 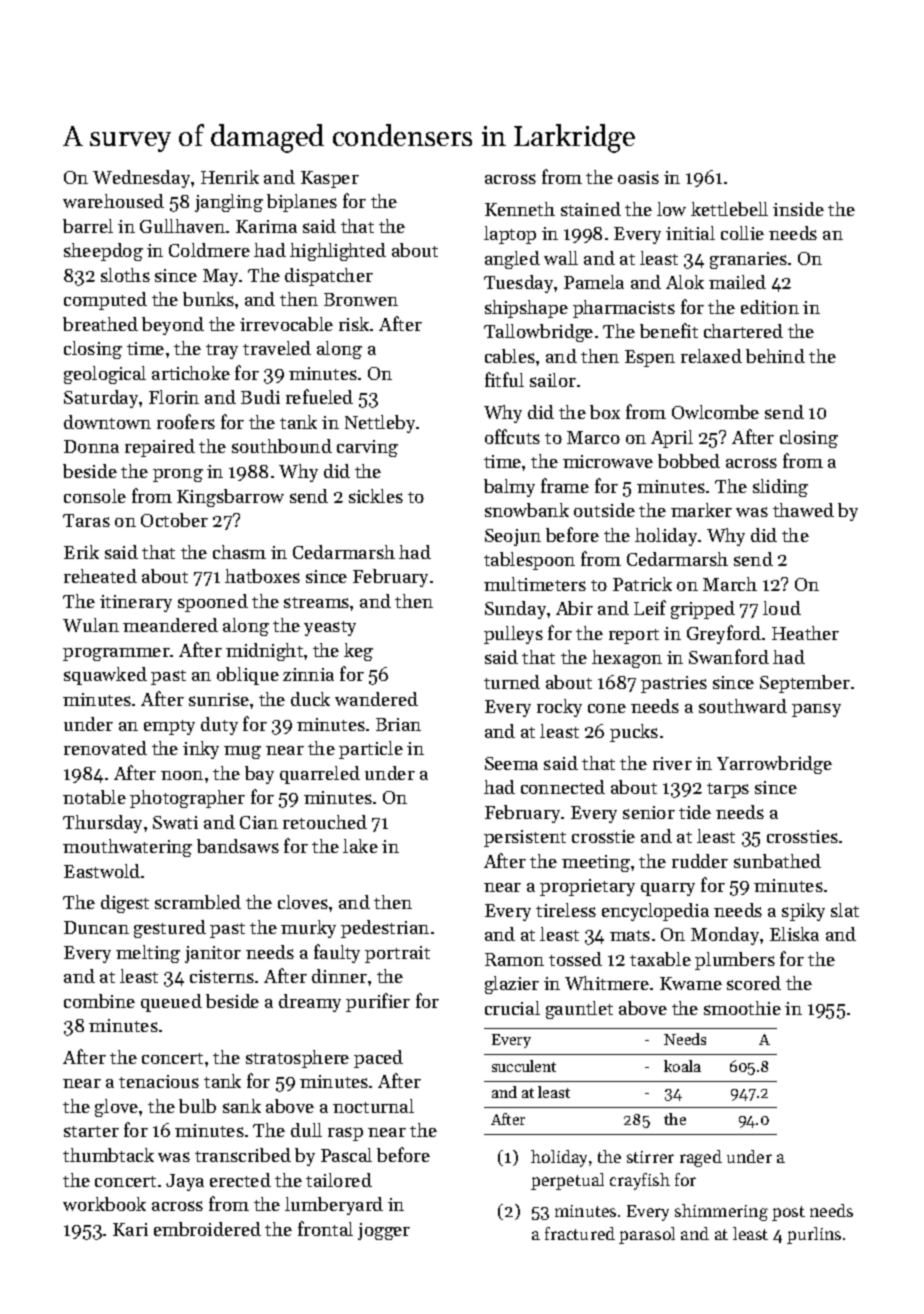 I want to click on Wednesday, so click(x=141, y=179).
